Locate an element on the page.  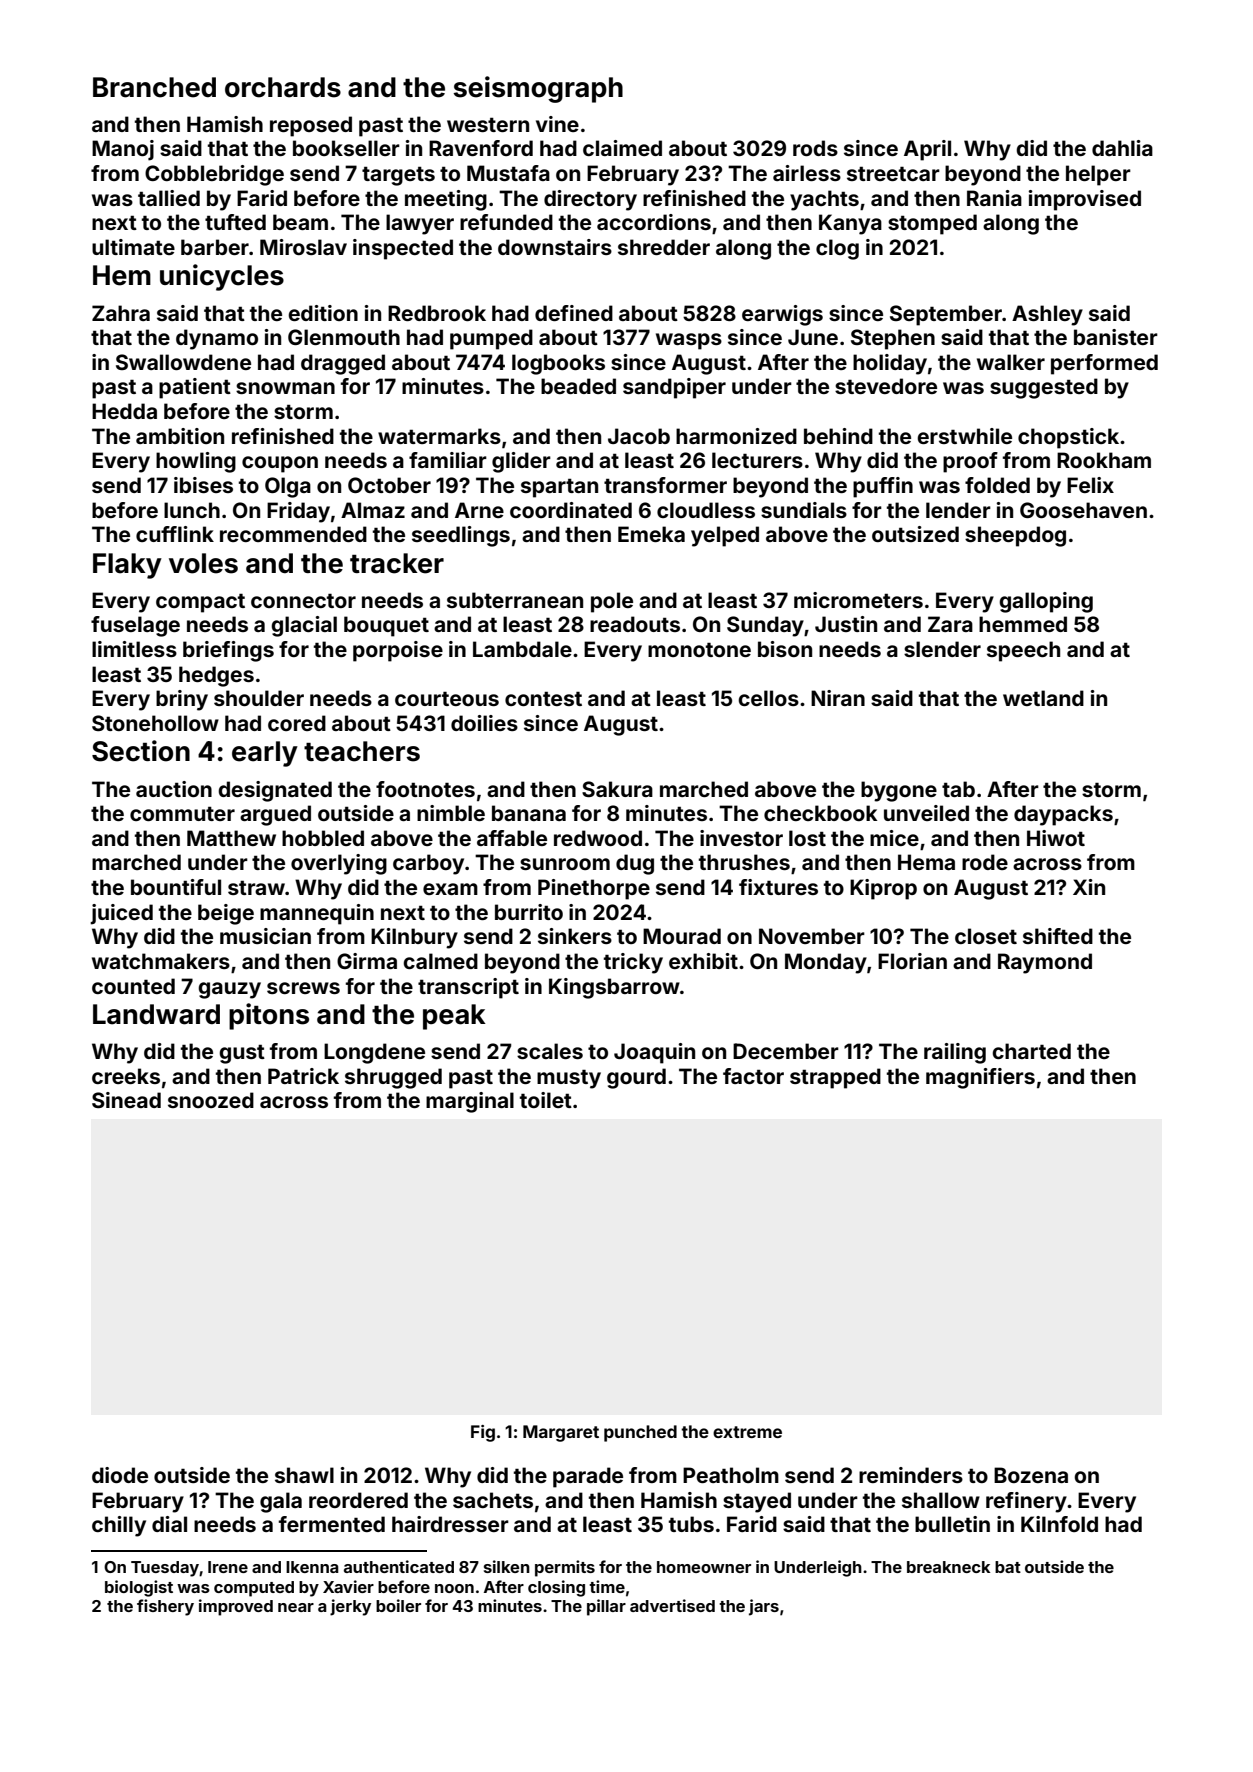
Fig is located at coordinates (483, 1433).
